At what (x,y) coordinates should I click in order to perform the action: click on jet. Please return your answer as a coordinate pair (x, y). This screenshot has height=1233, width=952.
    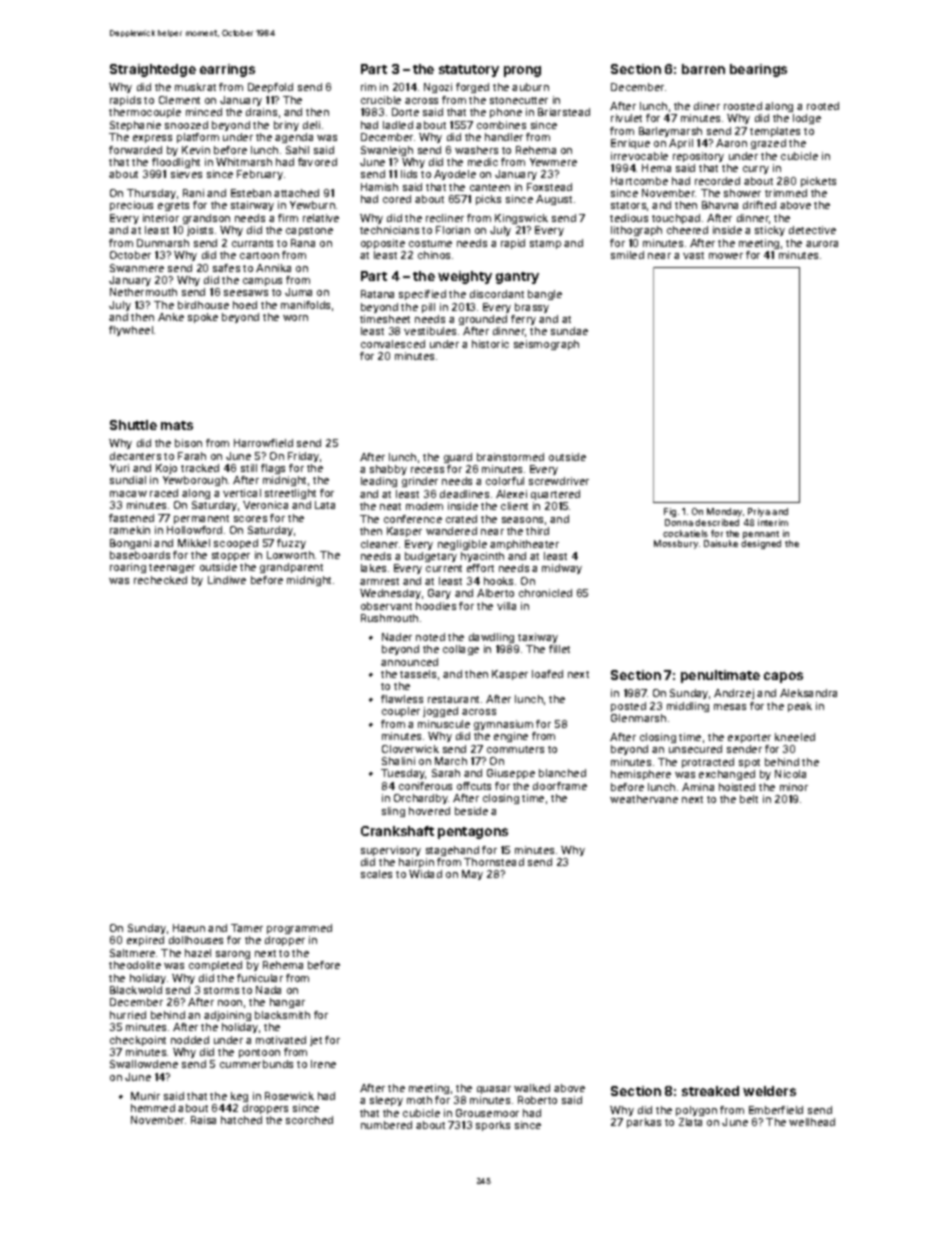
    Looking at the image, I should click on (316, 1041).
